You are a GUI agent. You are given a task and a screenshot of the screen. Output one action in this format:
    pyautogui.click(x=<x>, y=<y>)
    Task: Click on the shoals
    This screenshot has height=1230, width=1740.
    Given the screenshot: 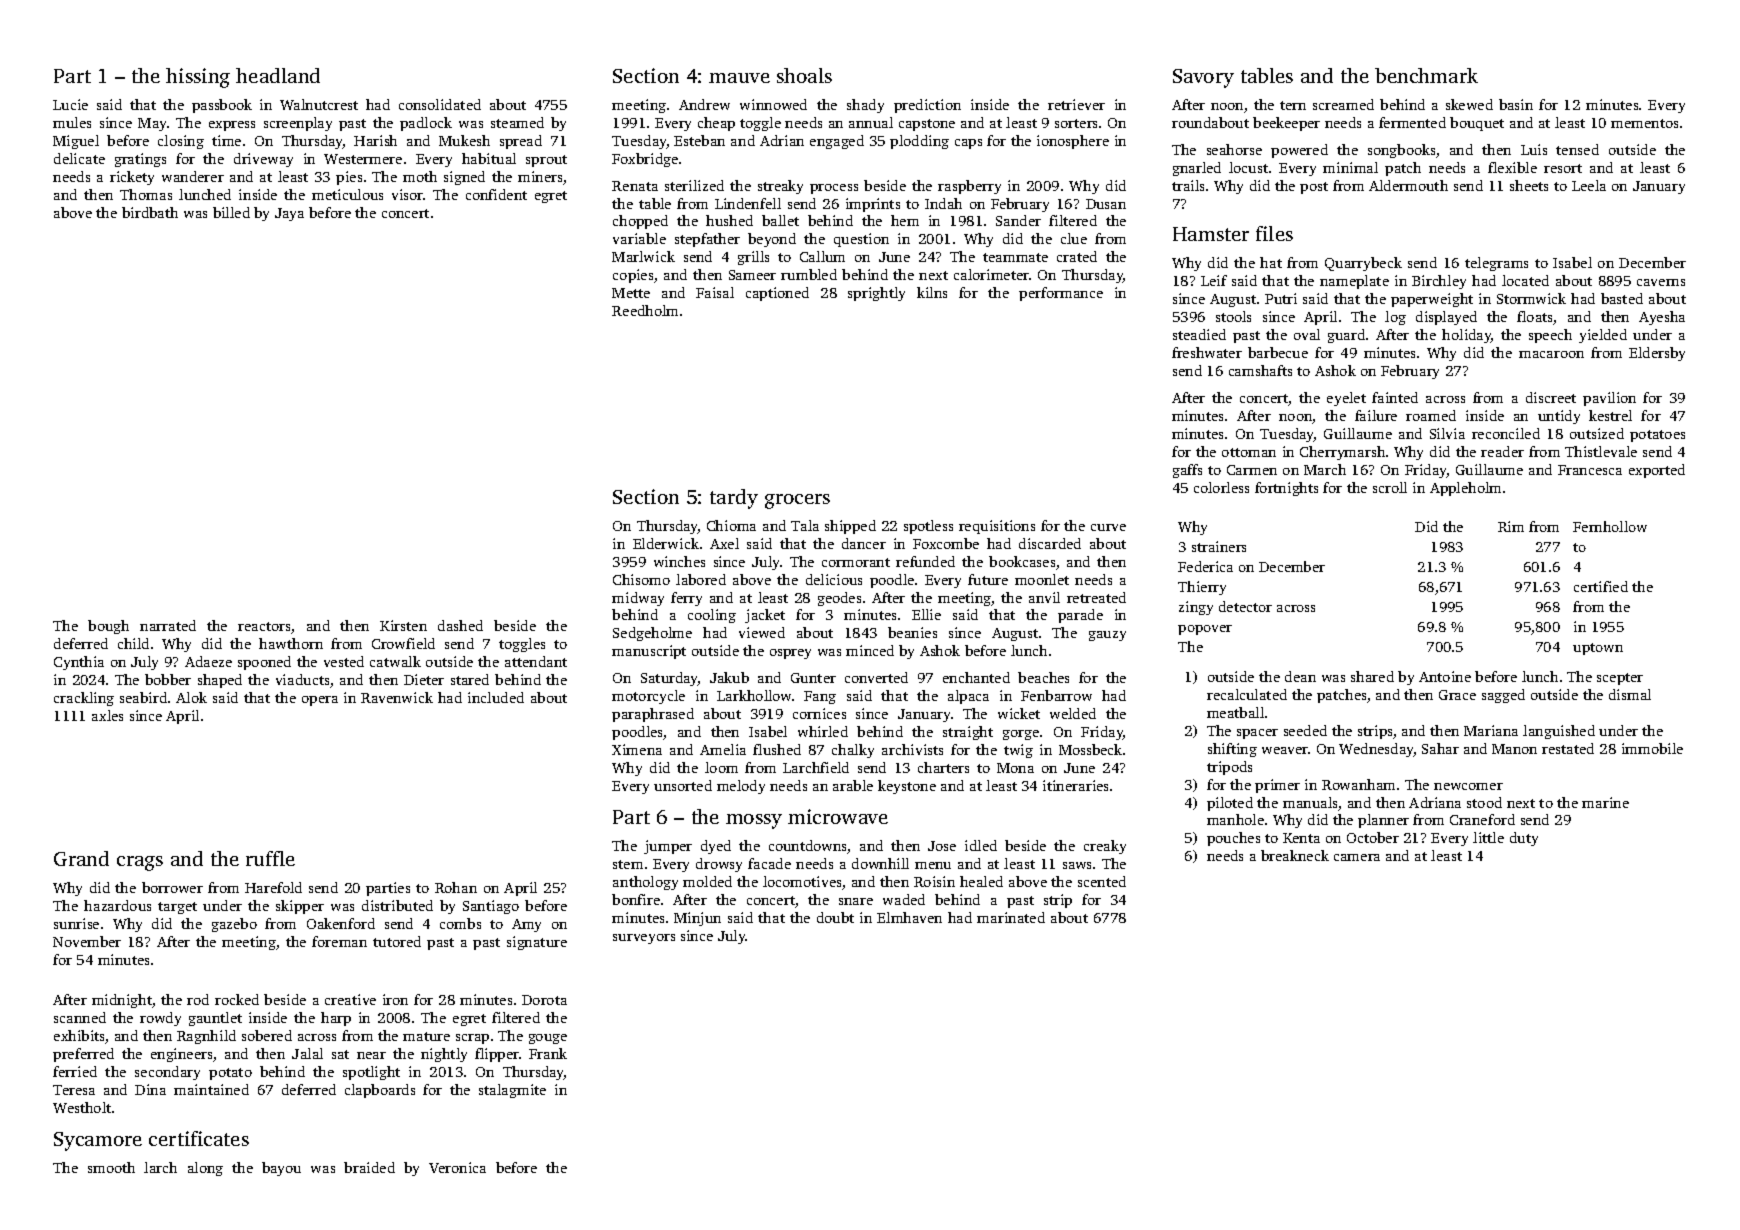 What is the action you would take?
    pyautogui.click(x=804, y=75)
